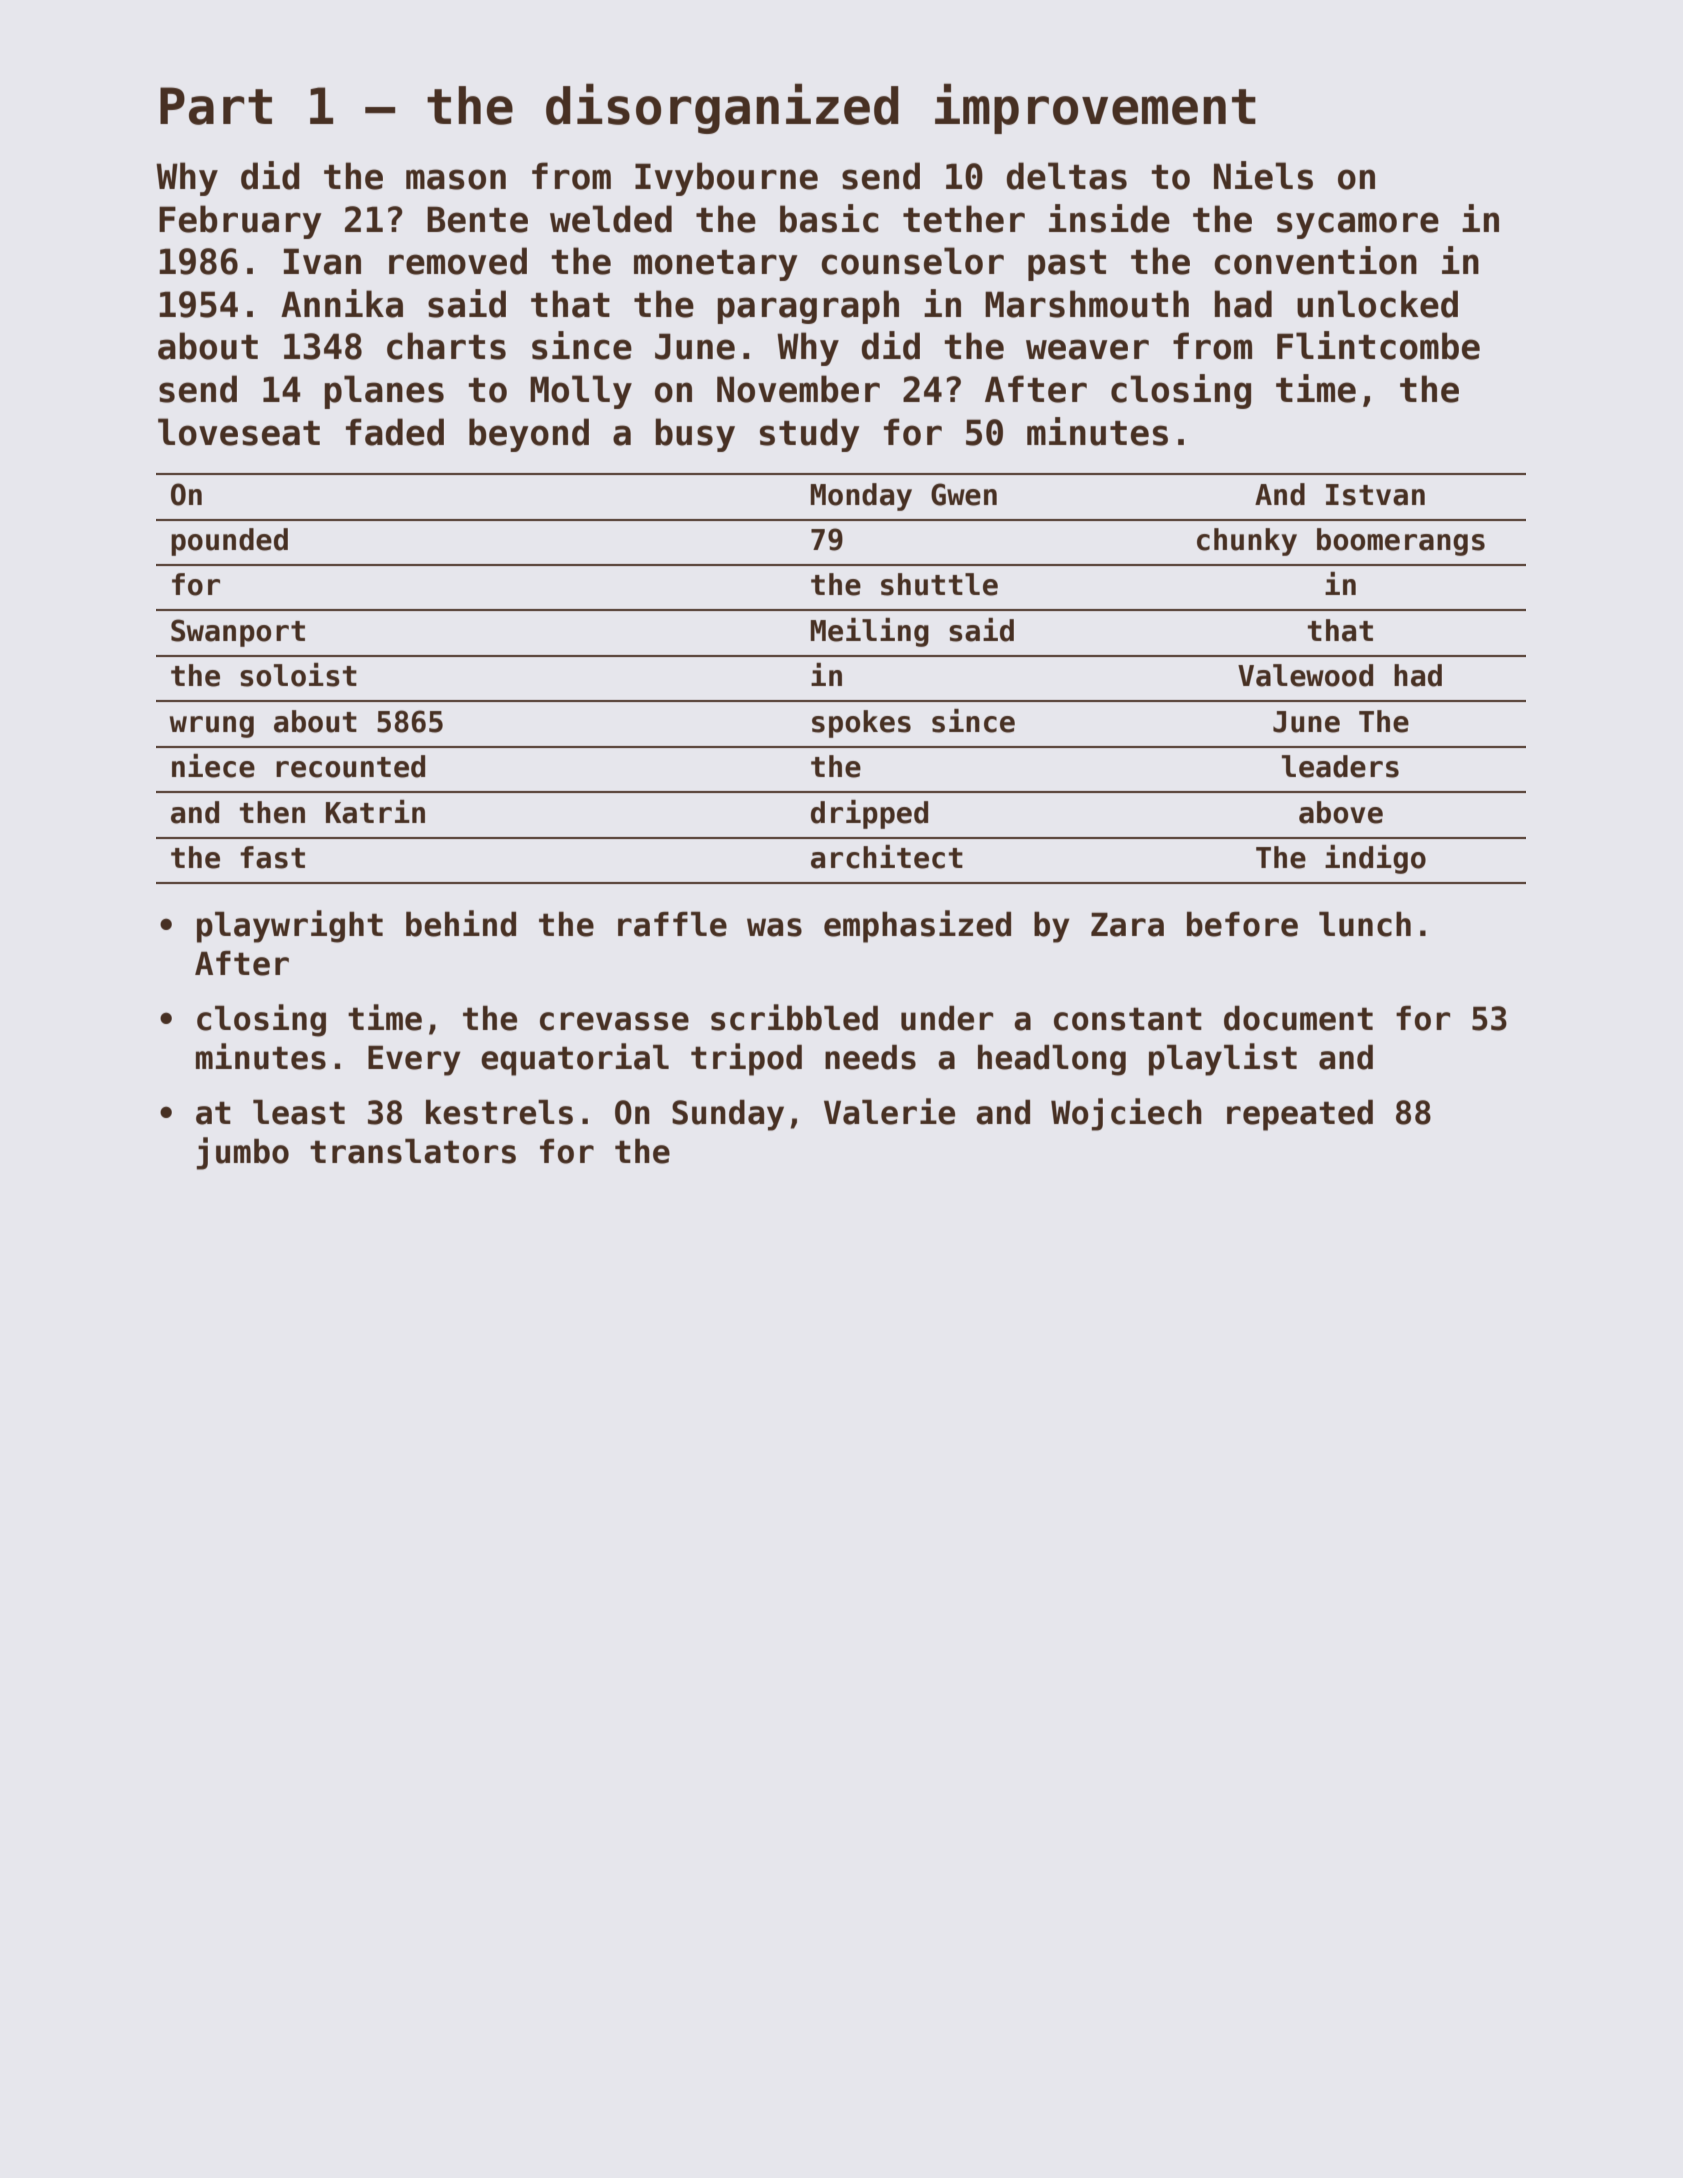 The width and height of the page is (1683, 2178). Describe the element at coordinates (299, 1112) in the page. I see `least` at that location.
